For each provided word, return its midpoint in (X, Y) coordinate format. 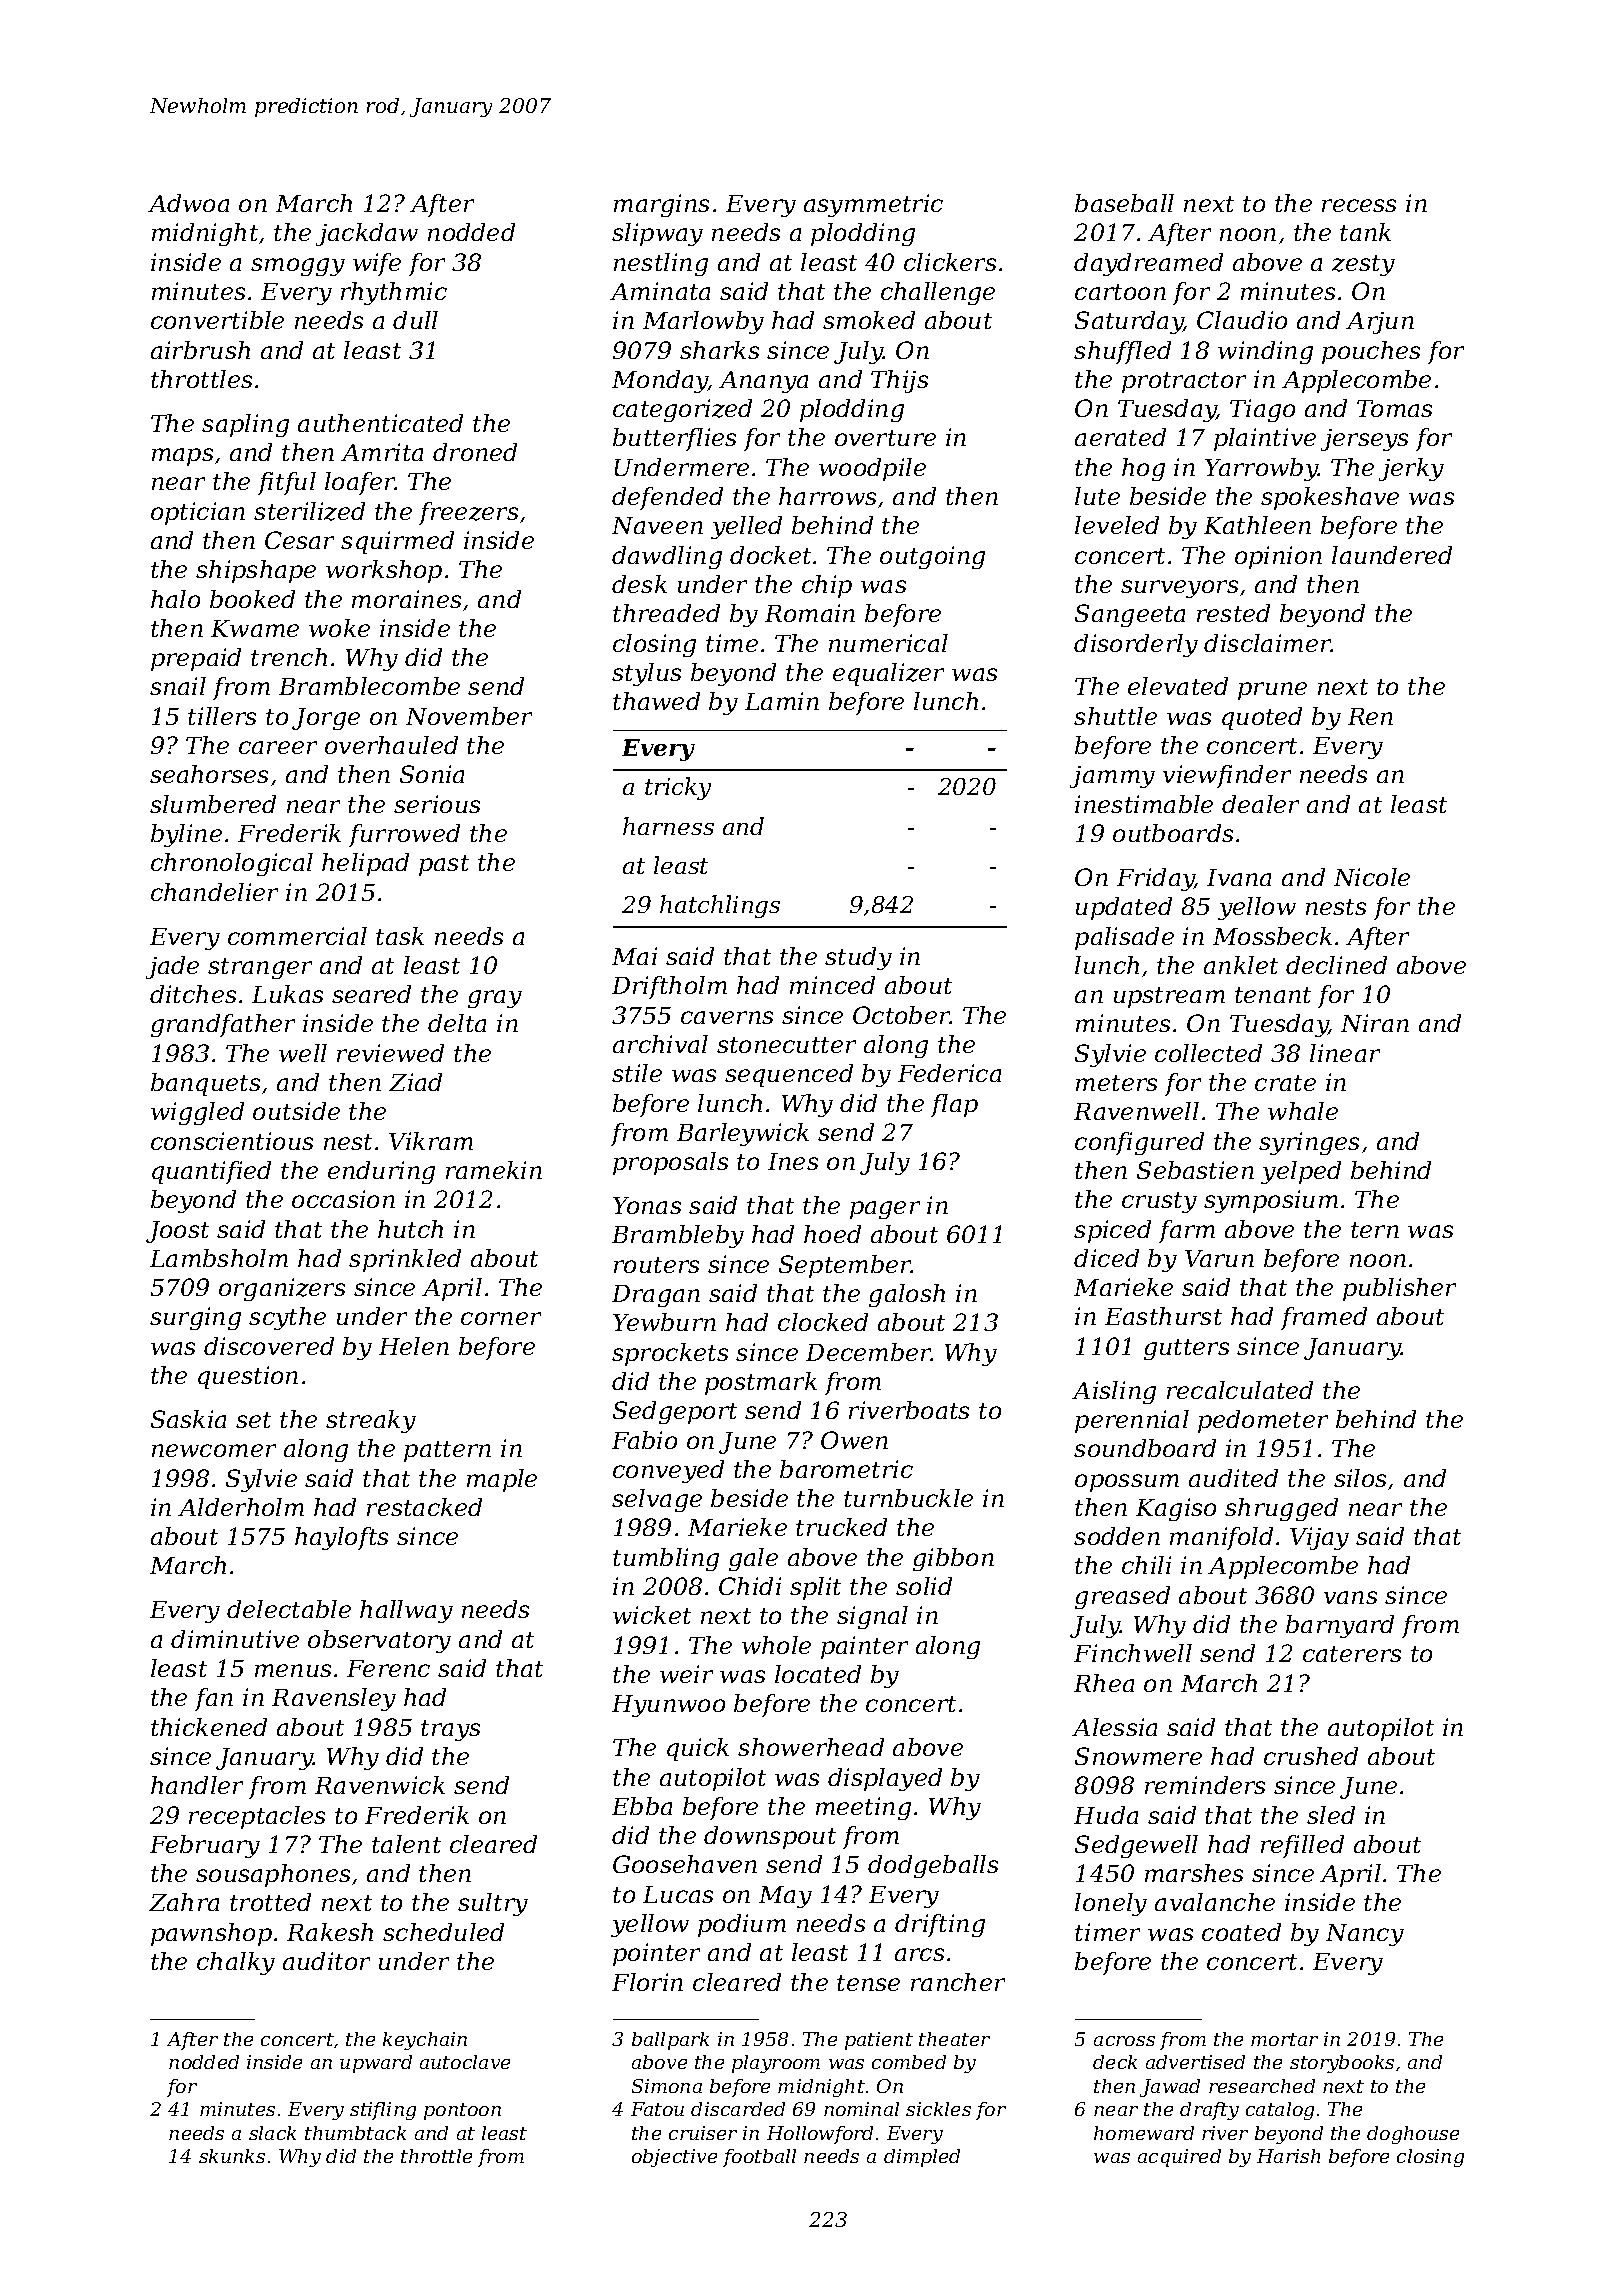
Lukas (287, 994)
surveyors (1179, 589)
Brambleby (678, 1236)
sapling (245, 425)
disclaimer (1267, 643)
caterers (1352, 1654)
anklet (1241, 965)
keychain (425, 2041)
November (469, 716)
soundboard (1145, 1448)
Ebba (642, 1806)
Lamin (782, 701)
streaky (371, 1421)
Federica (949, 1073)
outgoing (932, 557)
